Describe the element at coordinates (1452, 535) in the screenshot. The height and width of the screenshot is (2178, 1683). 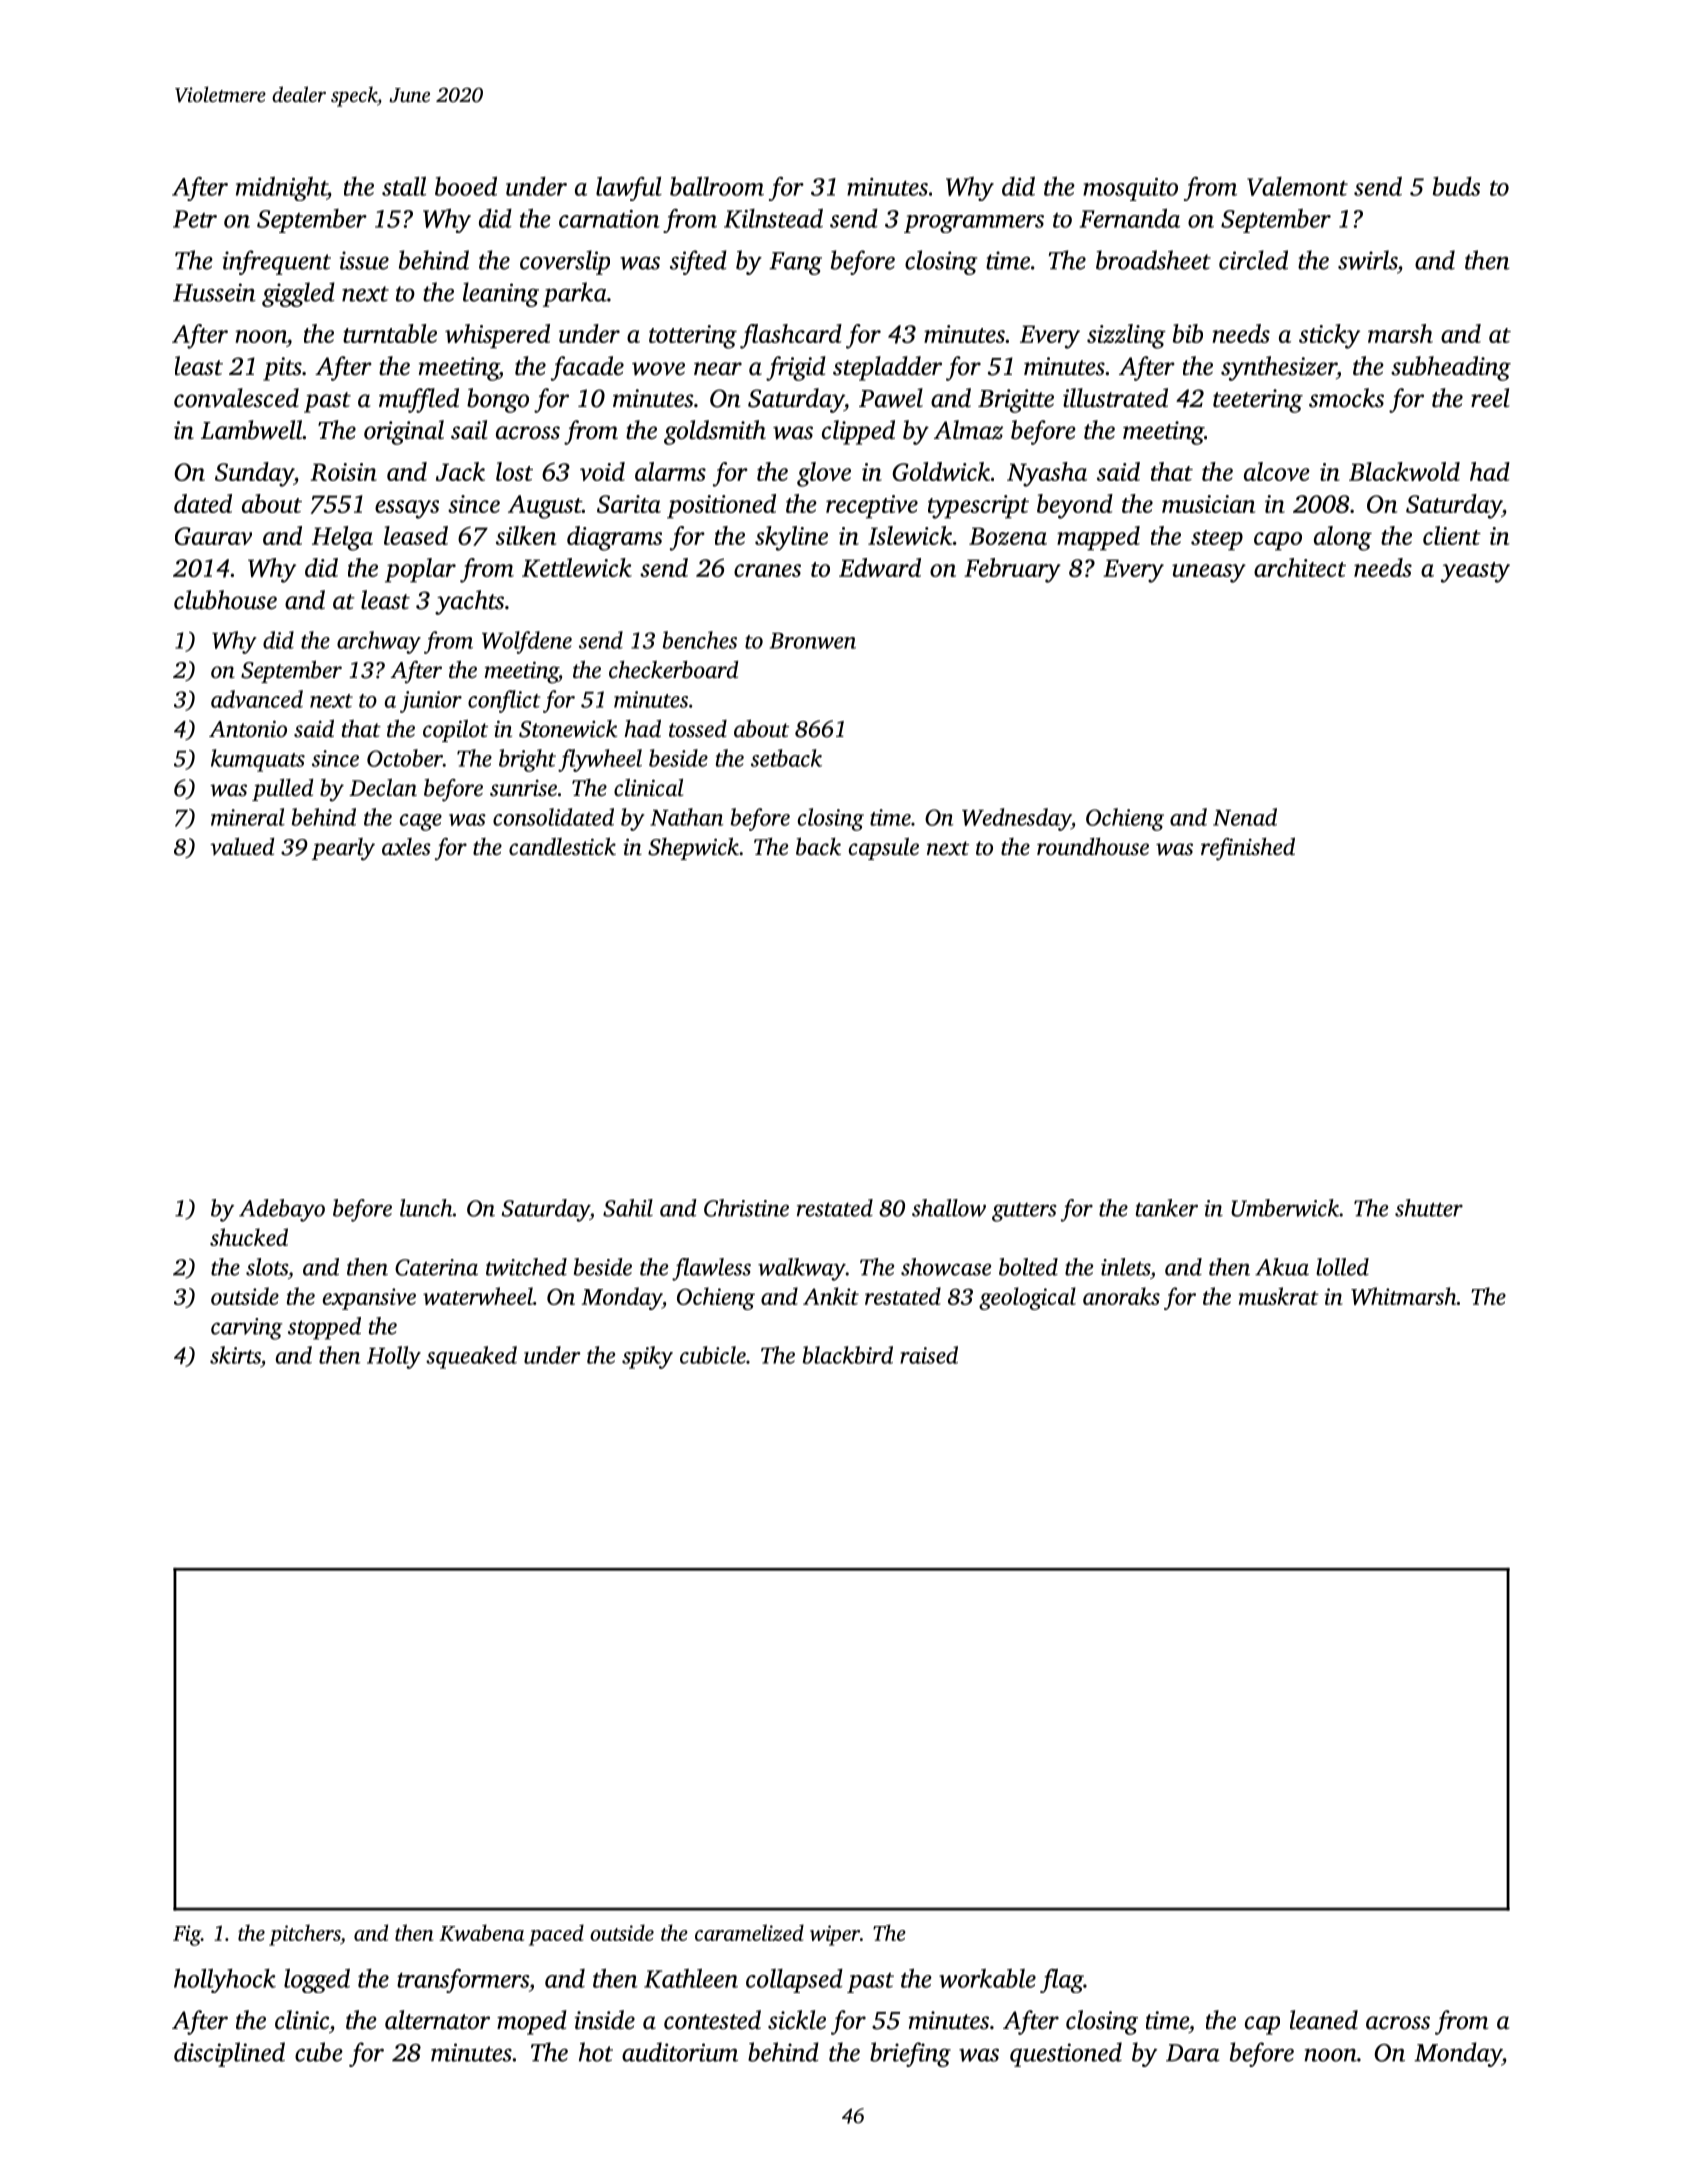
I see `client` at that location.
